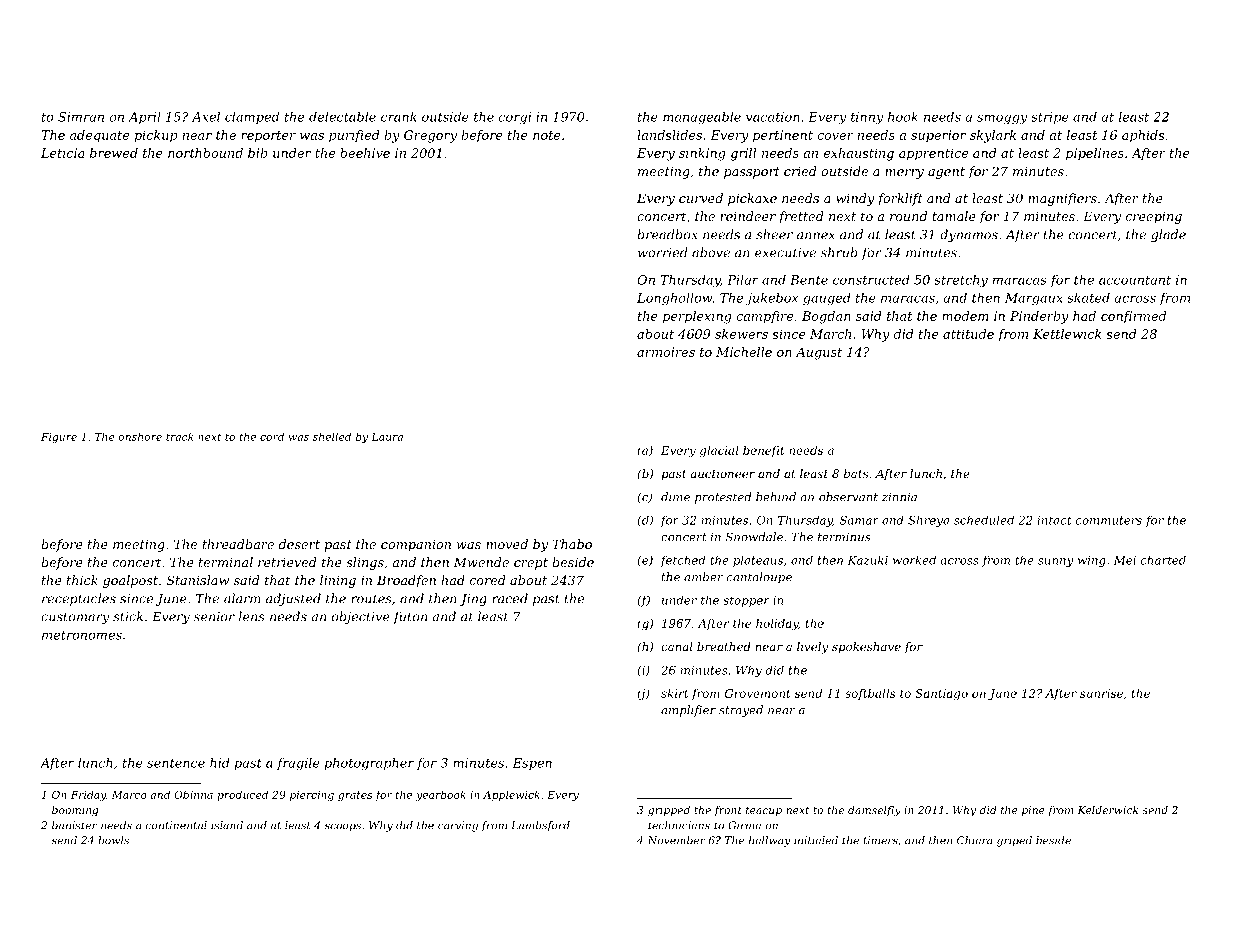  I want to click on Leticia, so click(63, 153).
